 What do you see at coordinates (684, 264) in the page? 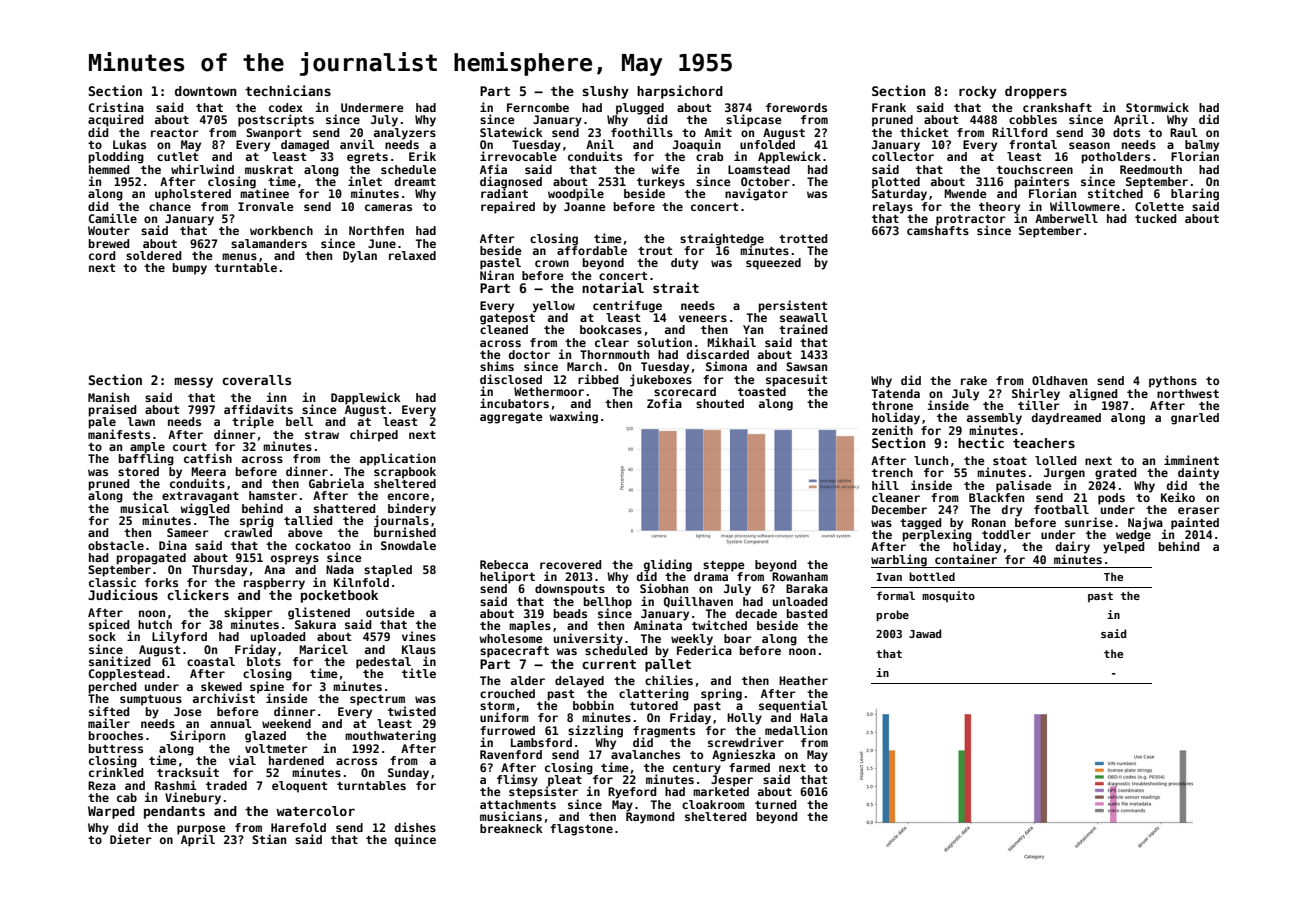
I see `duty` at bounding box center [684, 264].
